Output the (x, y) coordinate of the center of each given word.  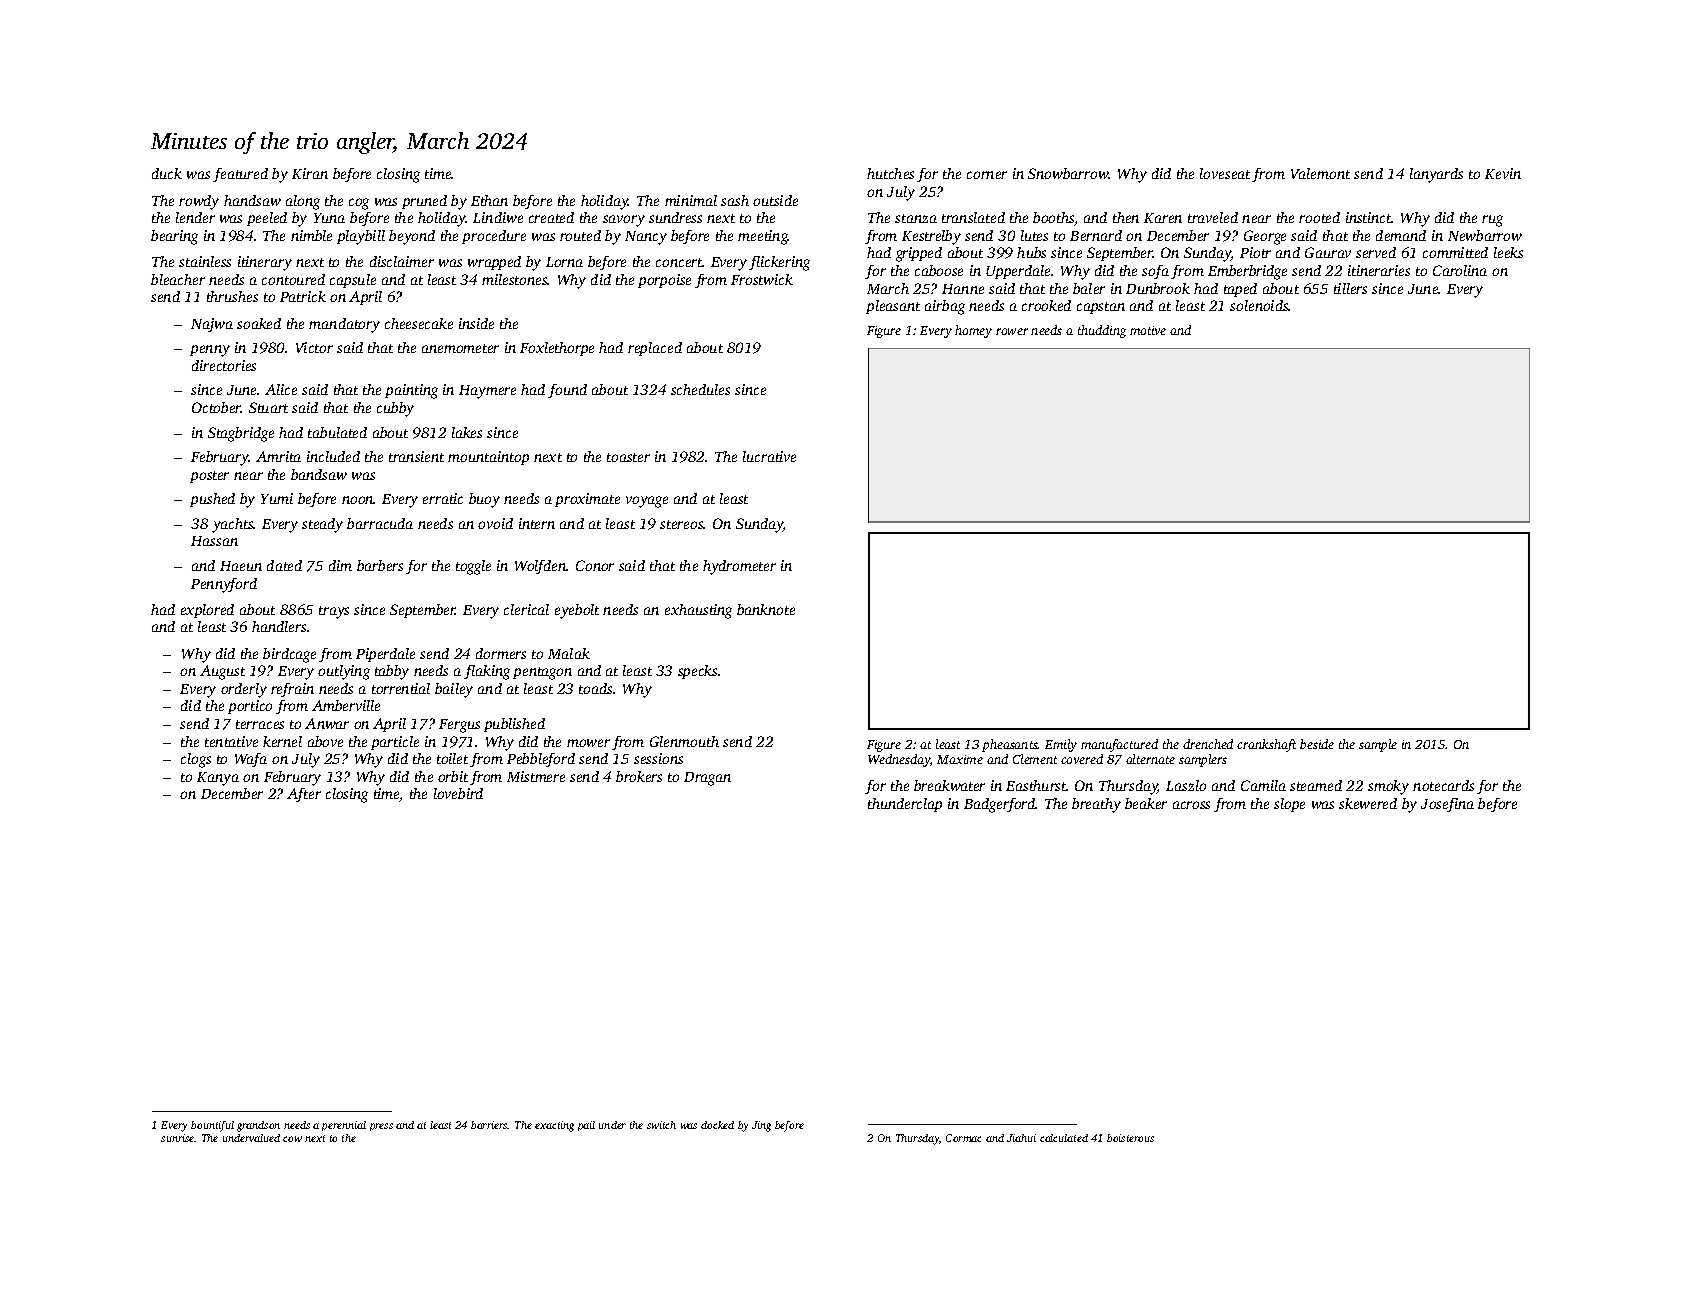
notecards (1443, 785)
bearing (174, 237)
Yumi (277, 498)
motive (1148, 330)
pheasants (1010, 745)
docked (717, 1125)
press (381, 1127)
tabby (392, 672)
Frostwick (762, 279)
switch (661, 1125)
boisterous (1130, 1138)
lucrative (769, 456)
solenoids (1259, 305)
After (304, 795)
